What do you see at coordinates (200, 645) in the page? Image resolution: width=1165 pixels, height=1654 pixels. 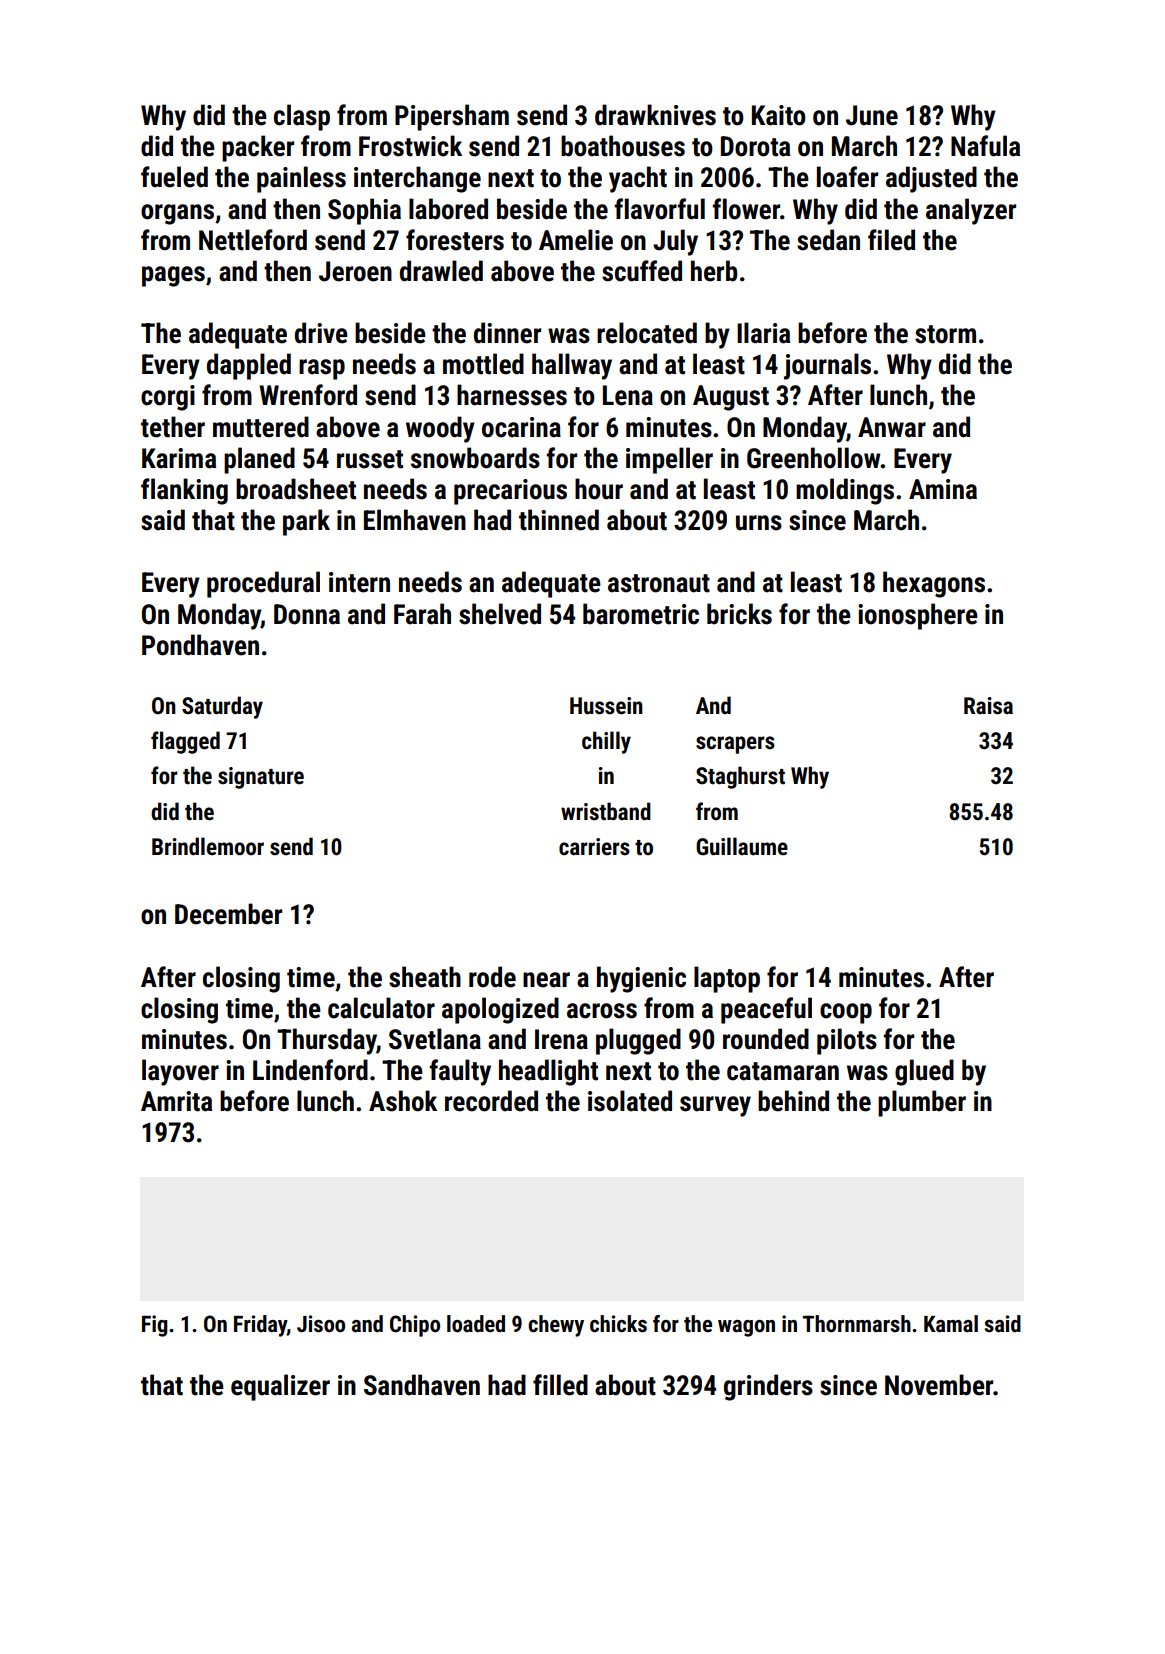 I see `Pondhaven` at bounding box center [200, 645].
